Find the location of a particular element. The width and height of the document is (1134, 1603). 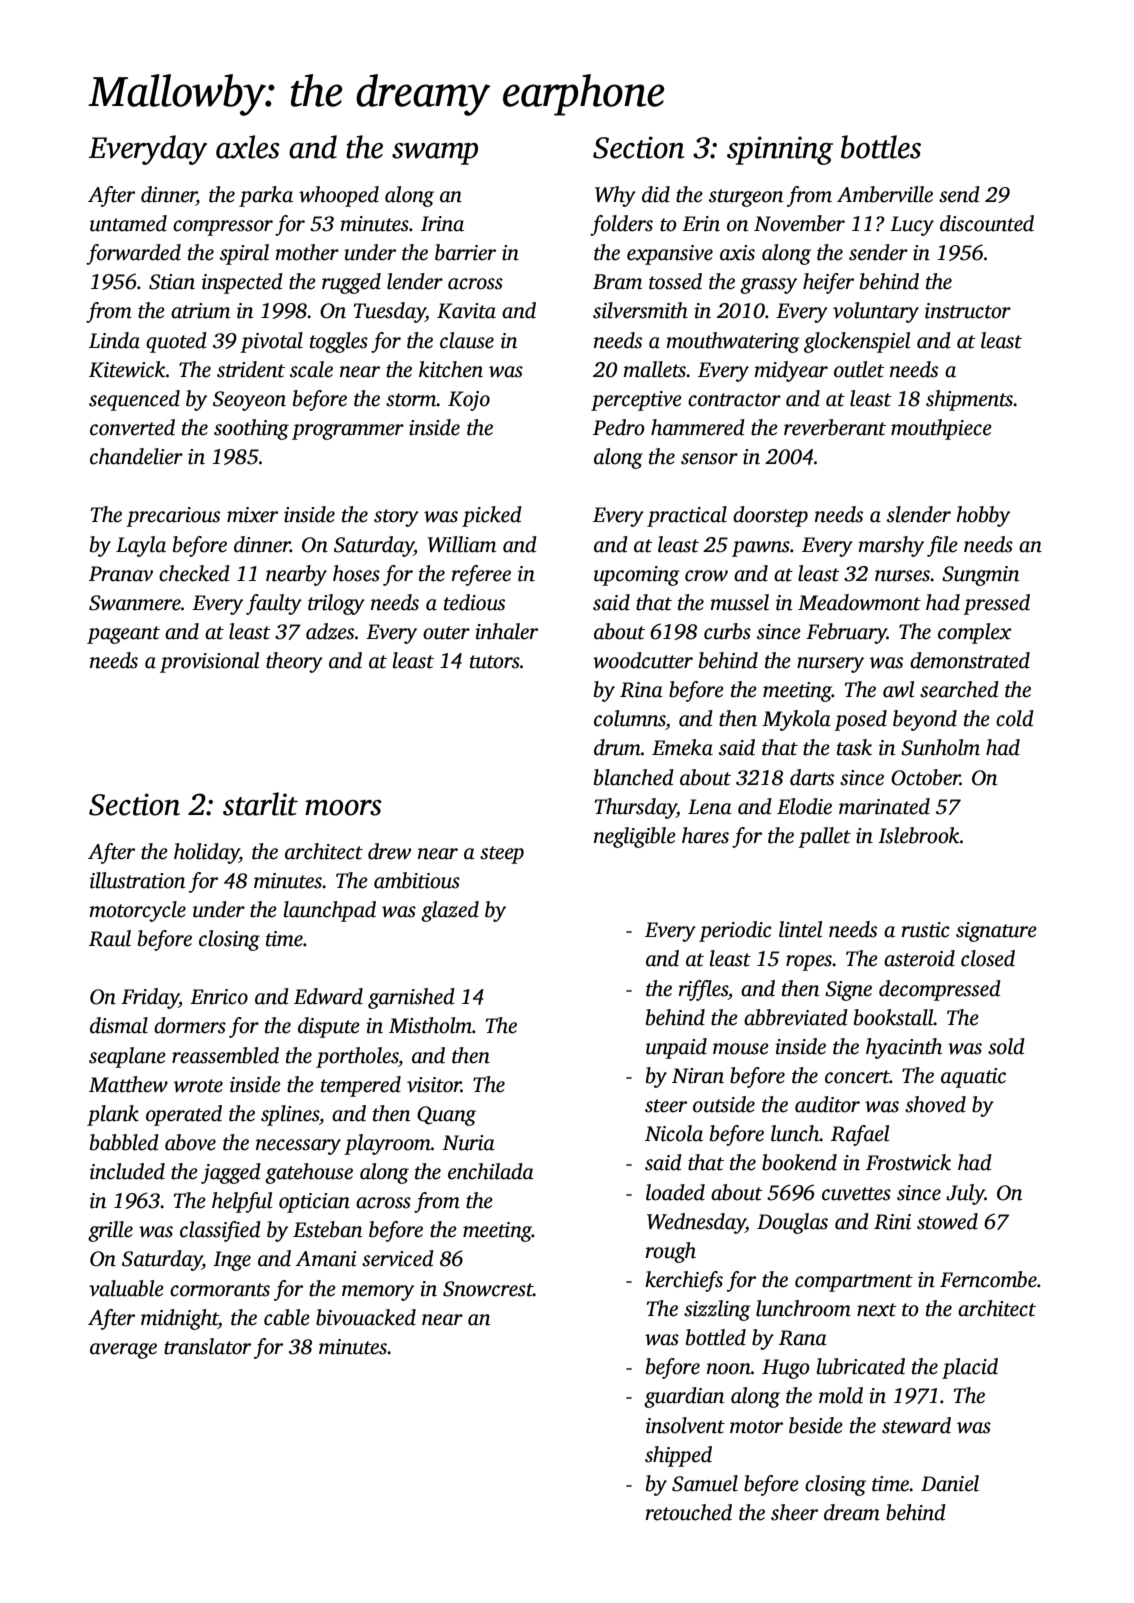

illustration is located at coordinates (137, 880).
